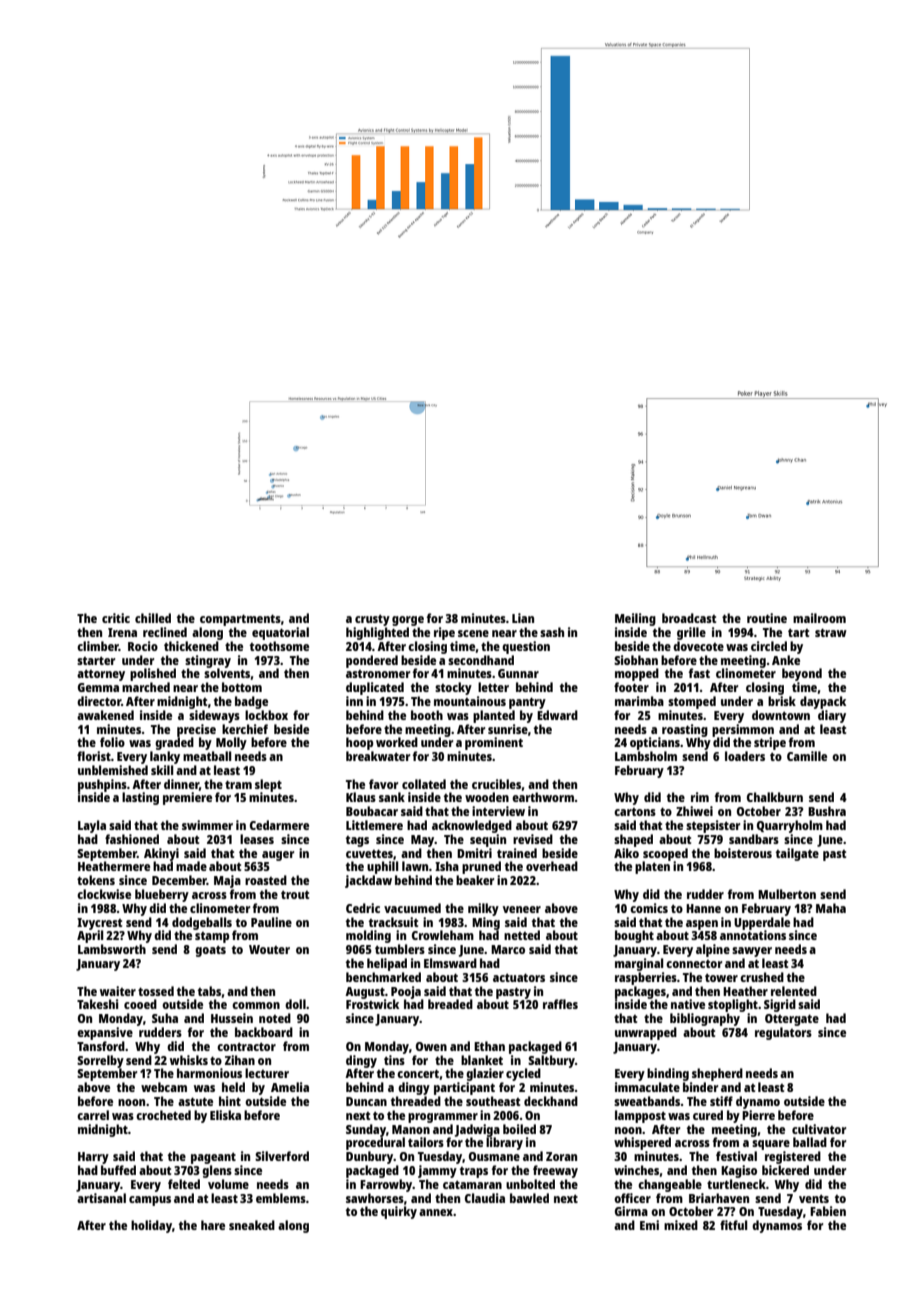  What do you see at coordinates (494, 743) in the document?
I see `prominent` at bounding box center [494, 743].
